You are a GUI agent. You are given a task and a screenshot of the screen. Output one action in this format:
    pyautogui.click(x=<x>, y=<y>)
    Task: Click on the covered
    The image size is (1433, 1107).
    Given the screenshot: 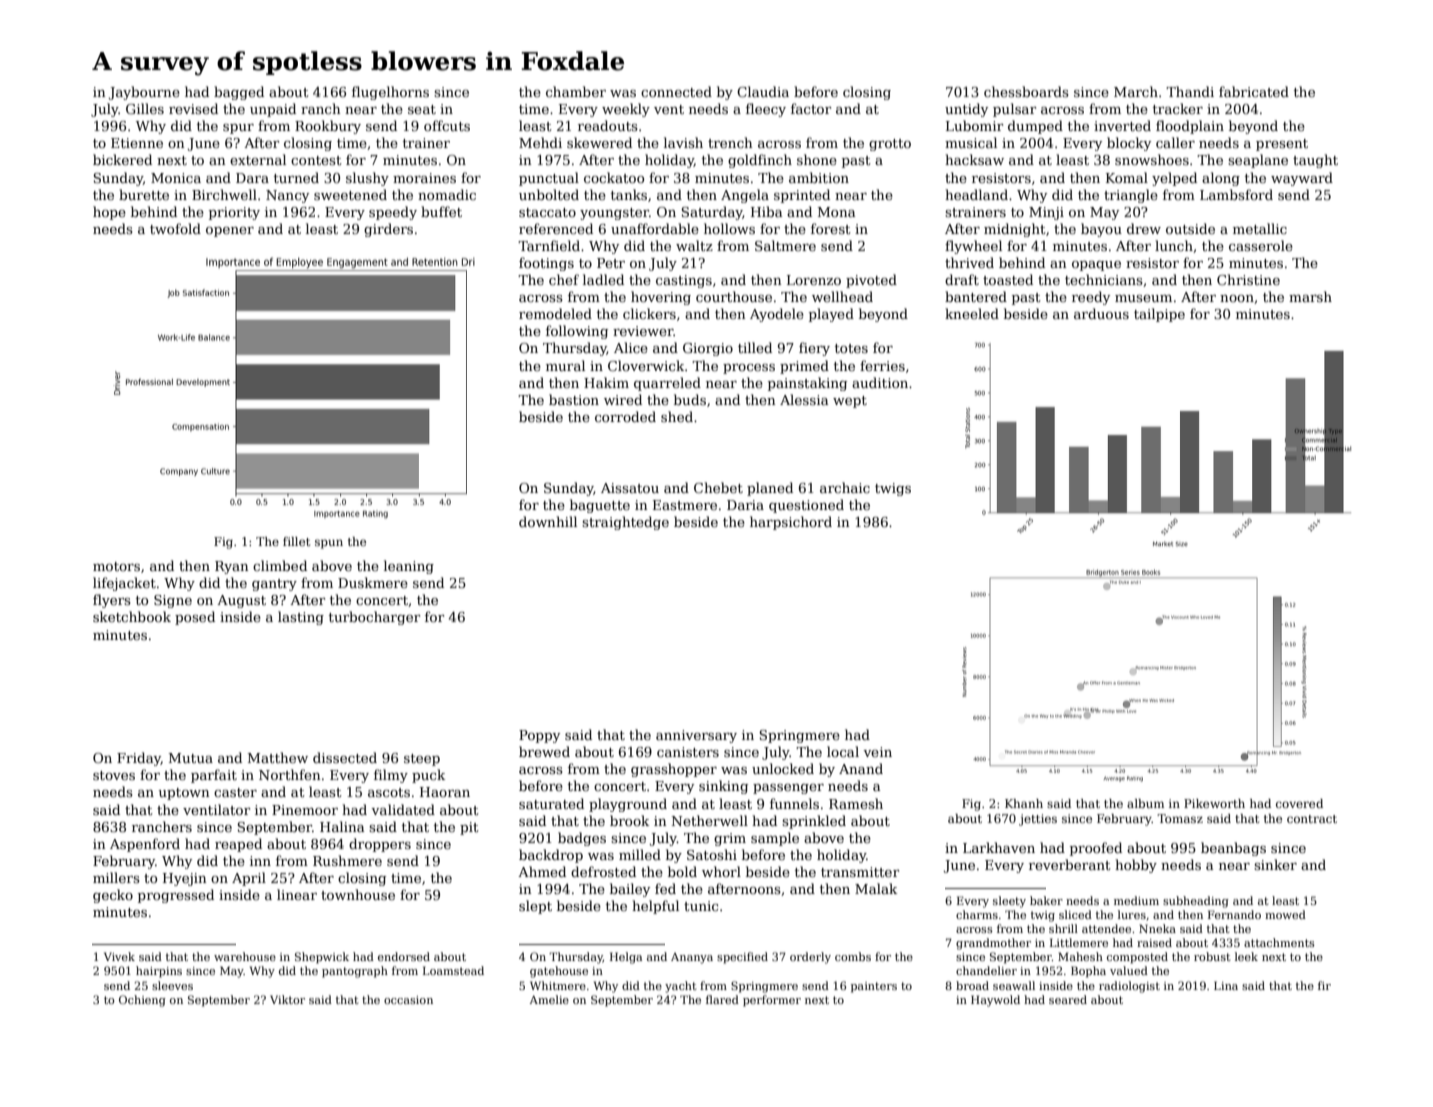 What is the action you would take?
    pyautogui.click(x=1299, y=803)
